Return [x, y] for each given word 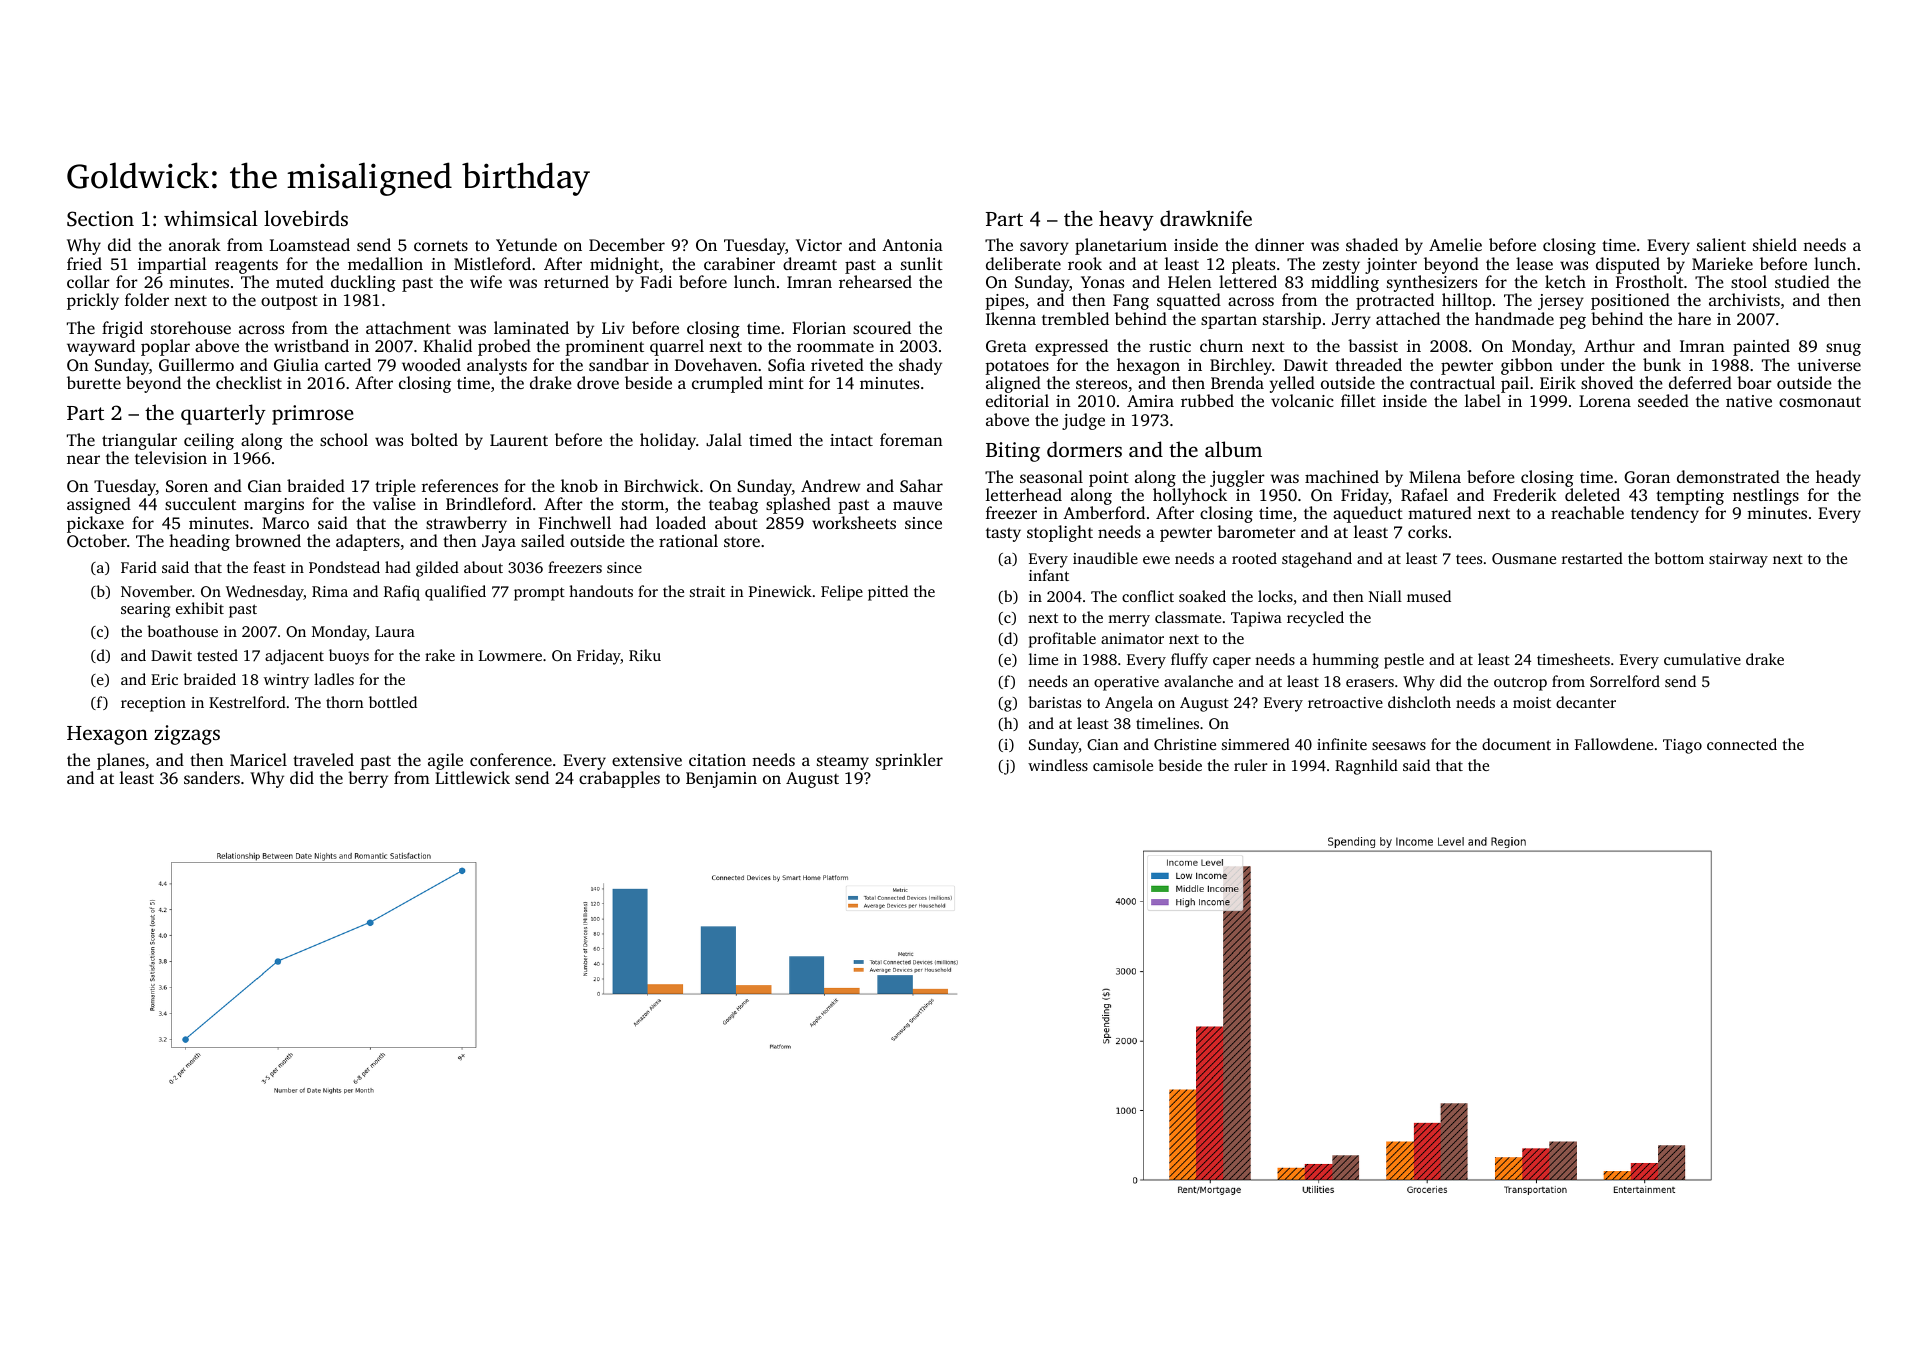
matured [1440, 512]
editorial [1017, 400]
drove [598, 382]
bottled [393, 702]
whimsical [211, 218]
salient [1721, 244]
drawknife [1206, 218]
